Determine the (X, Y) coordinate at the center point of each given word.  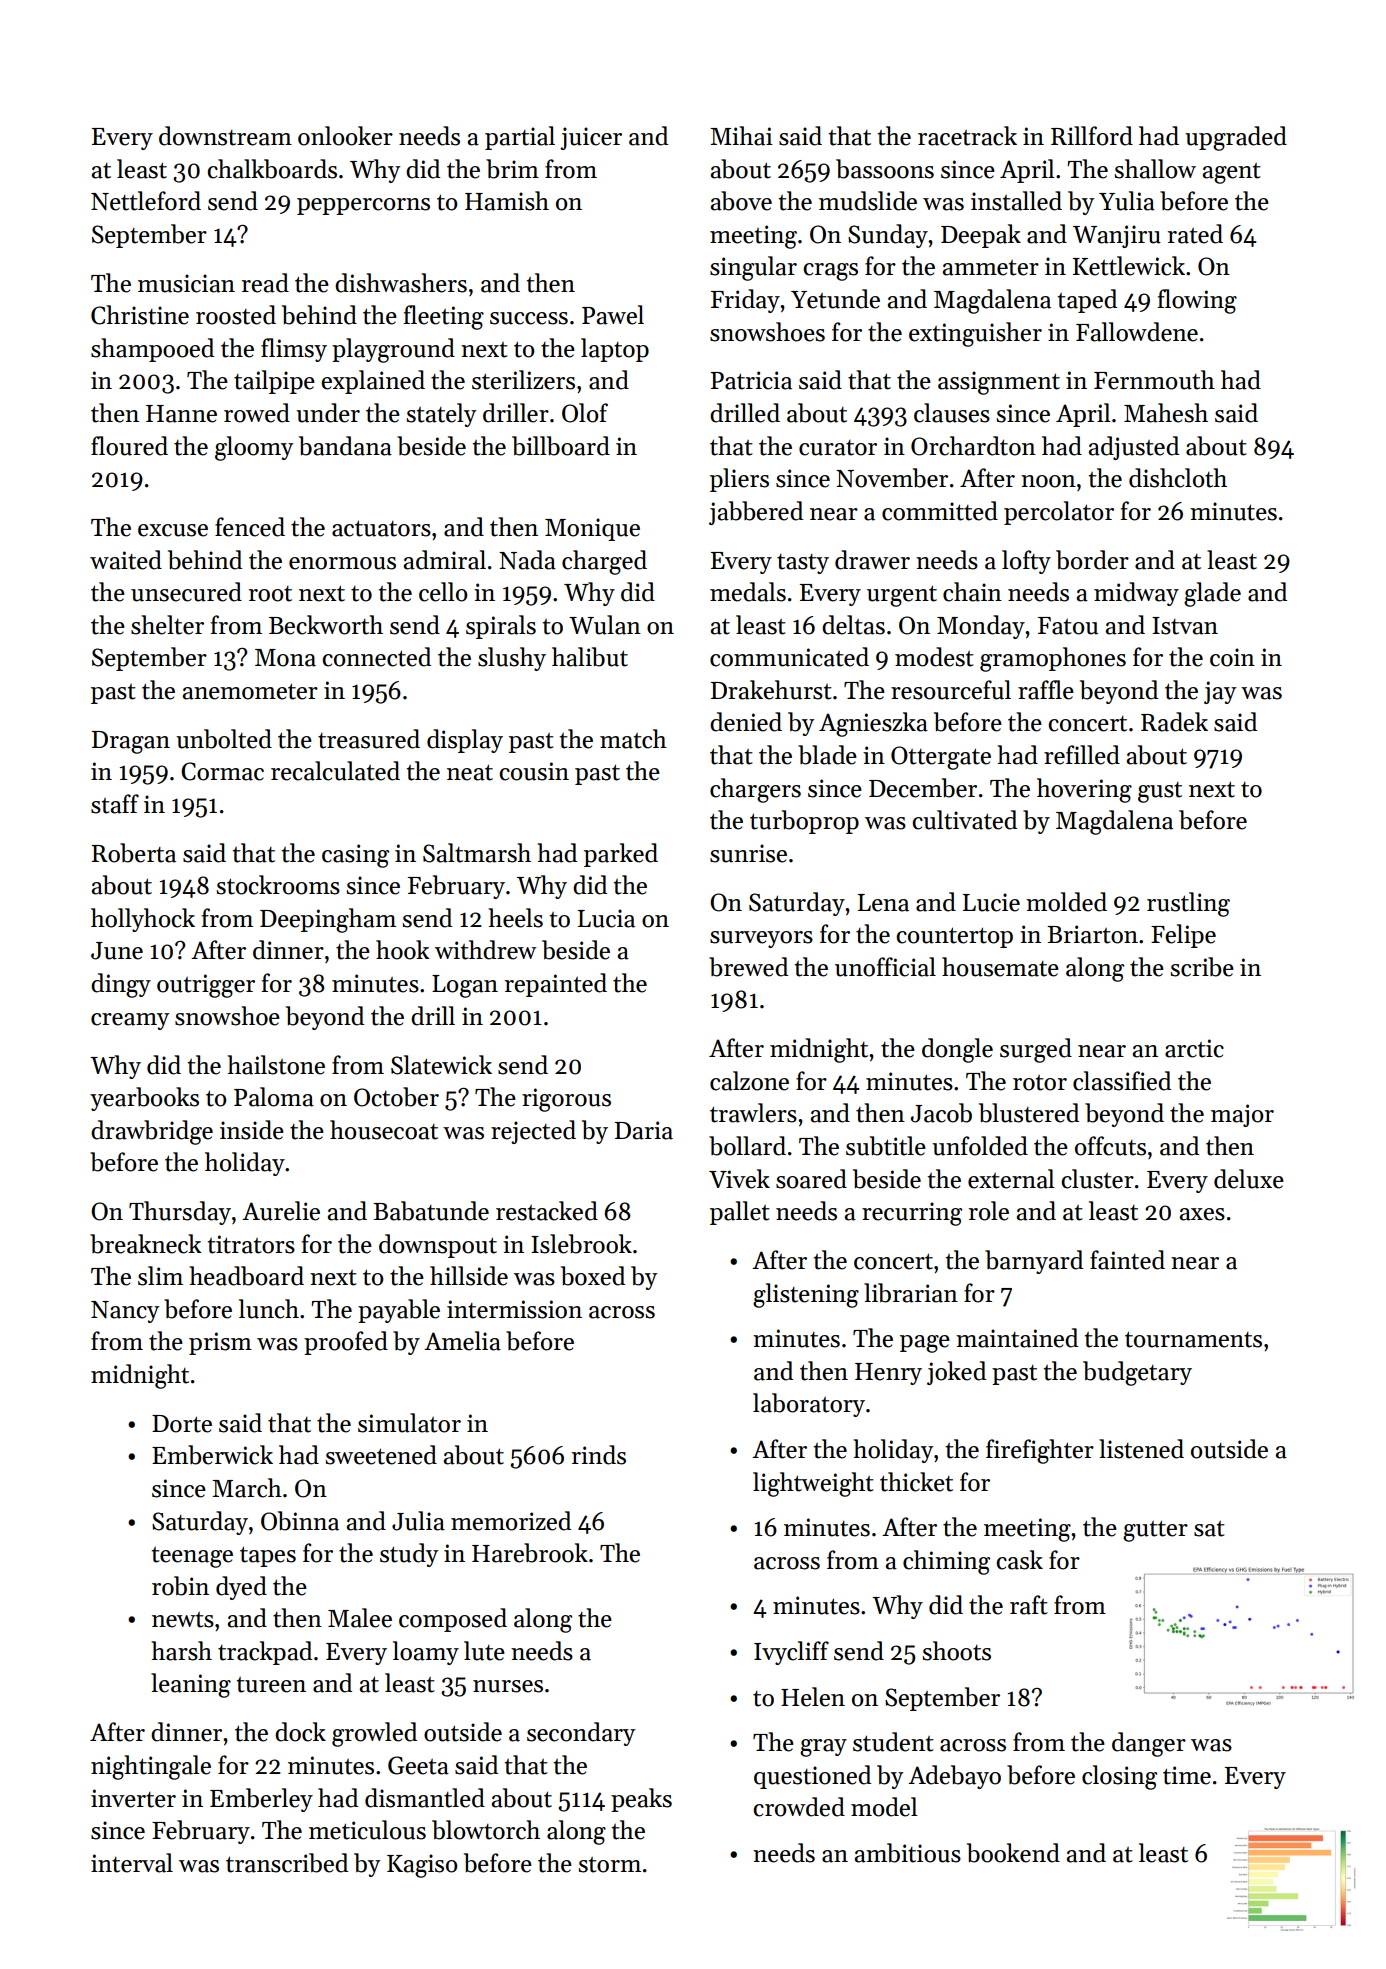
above (741, 201)
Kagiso (422, 1866)
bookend (1013, 1853)
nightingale (151, 1767)
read (265, 283)
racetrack (967, 136)
